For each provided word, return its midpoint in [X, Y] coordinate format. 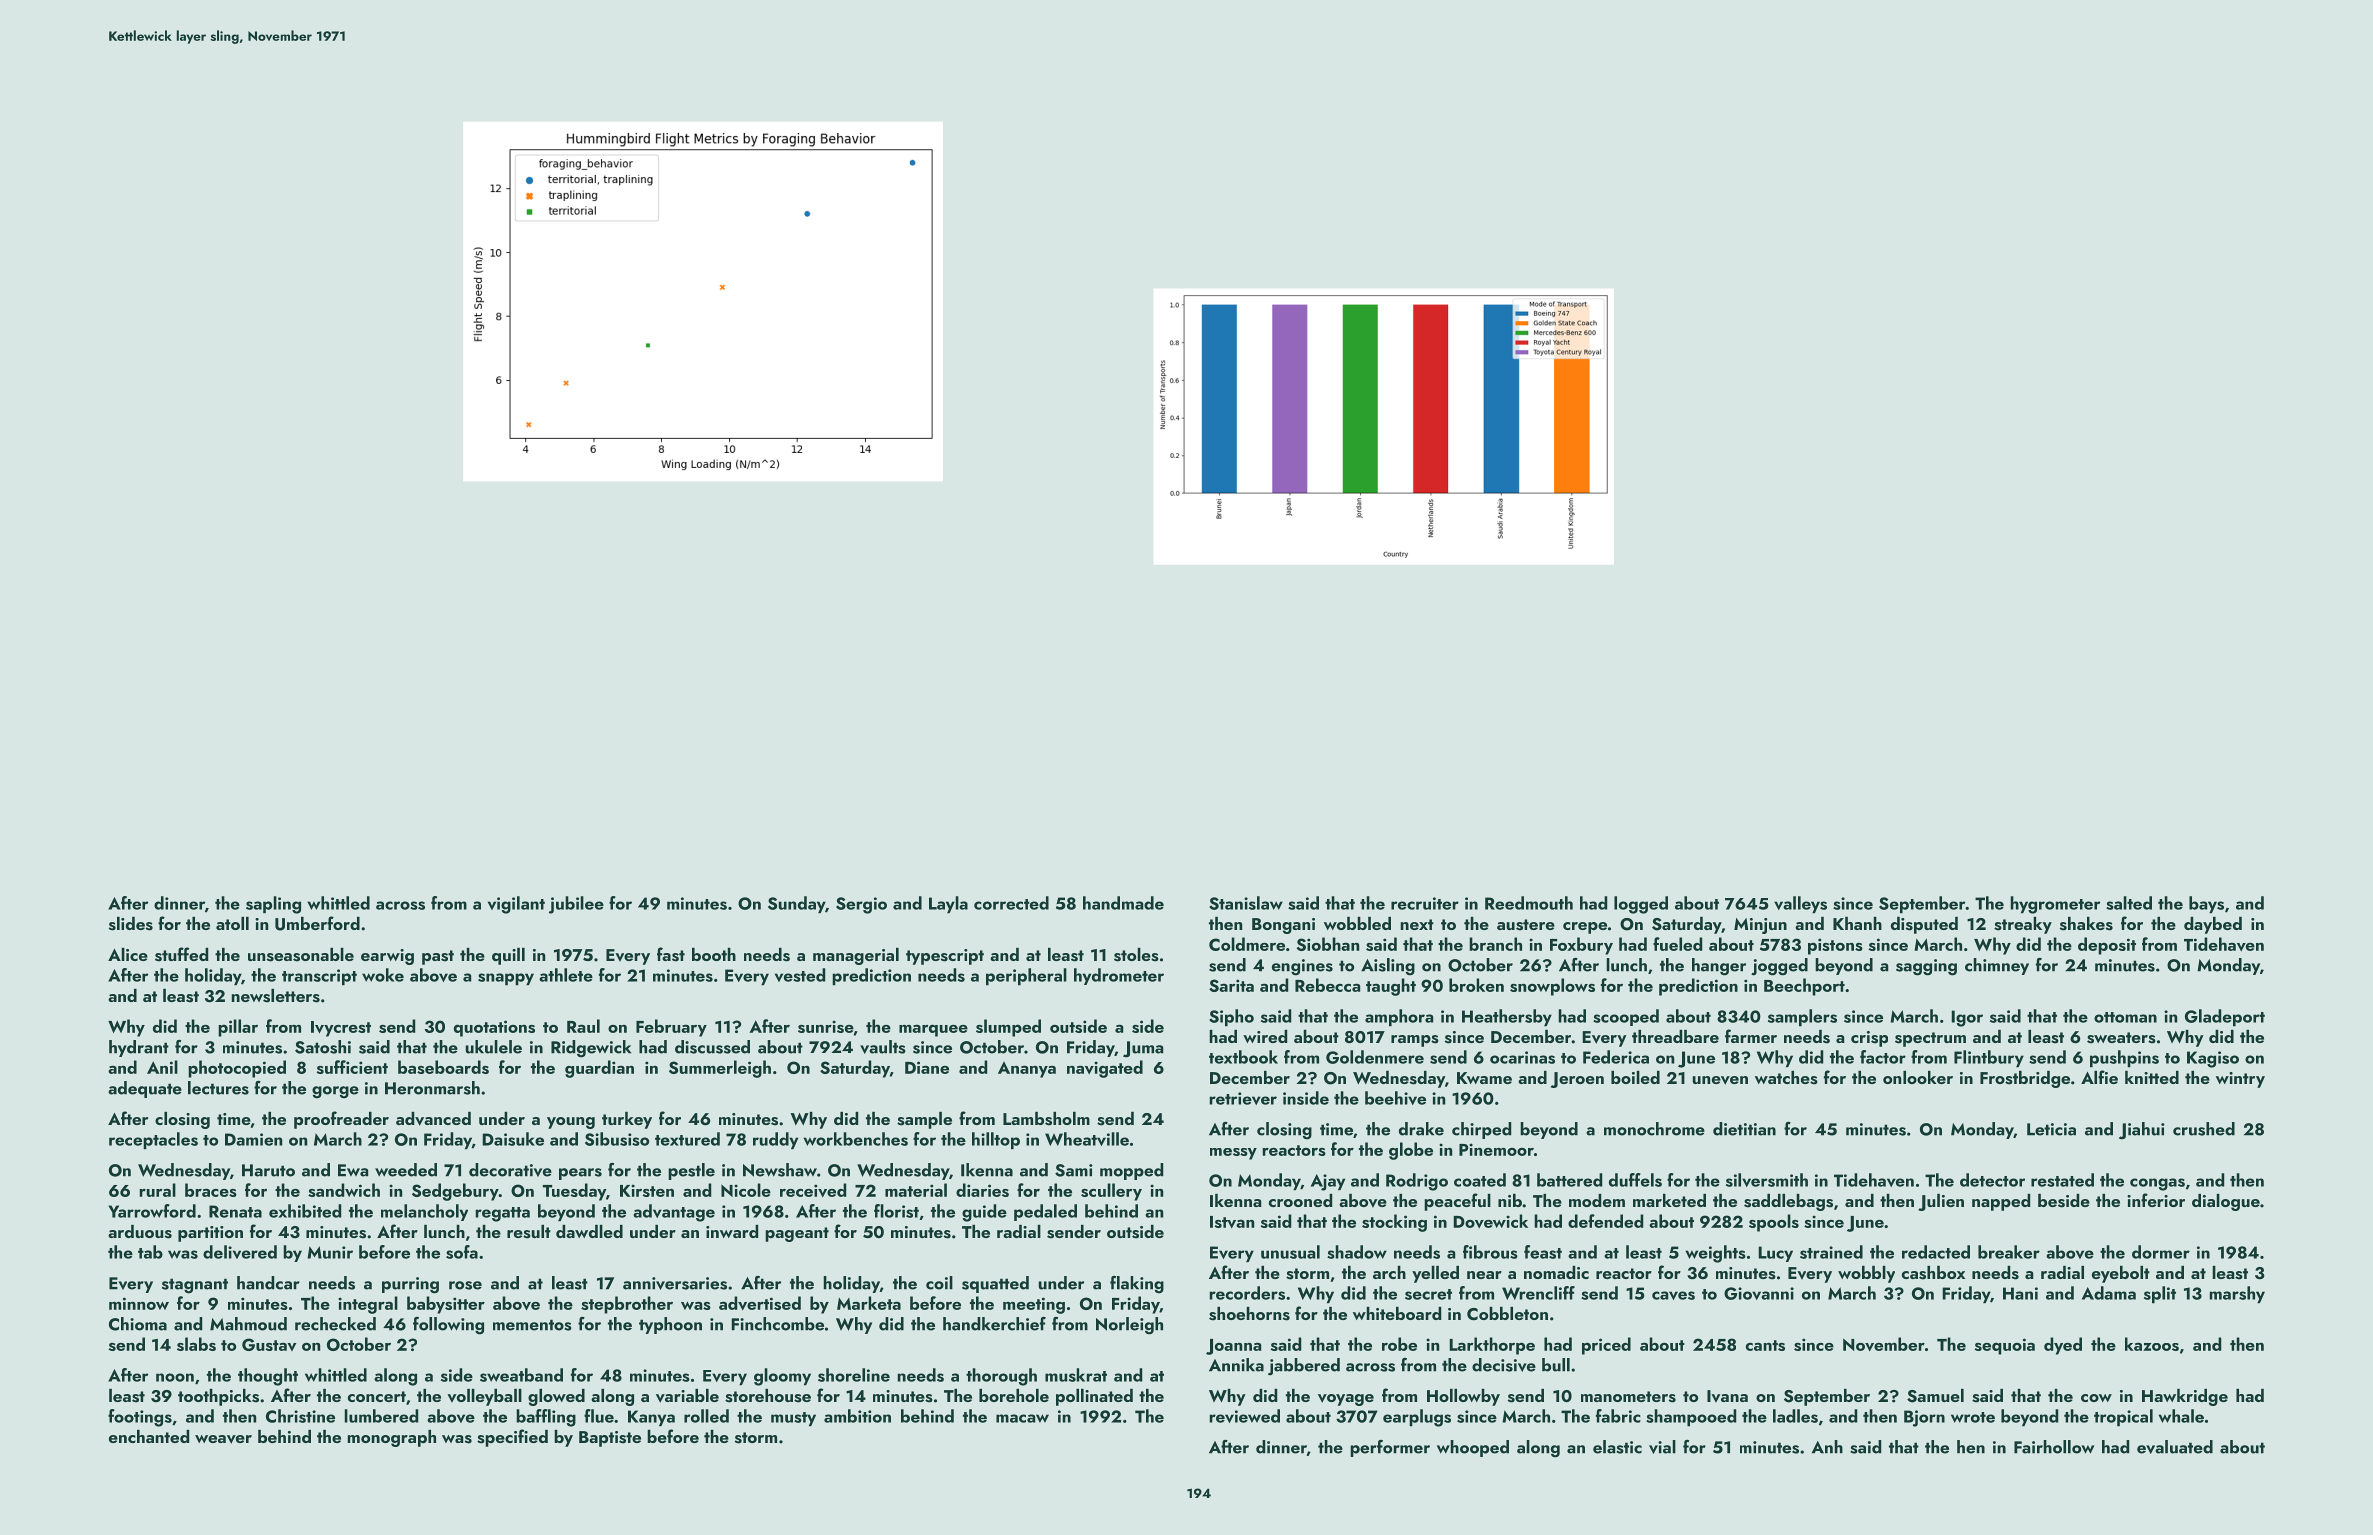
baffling [546, 1418]
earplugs [1417, 1418]
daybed [2213, 925]
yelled [1435, 1274]
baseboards [443, 1067]
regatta [502, 1214]
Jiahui [2142, 1131]
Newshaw [780, 1170]
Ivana [1727, 1396]
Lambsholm [1046, 1119]
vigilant [516, 905]
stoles [1136, 955]
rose [465, 1285]
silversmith [1767, 1180]
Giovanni [1759, 1293]
